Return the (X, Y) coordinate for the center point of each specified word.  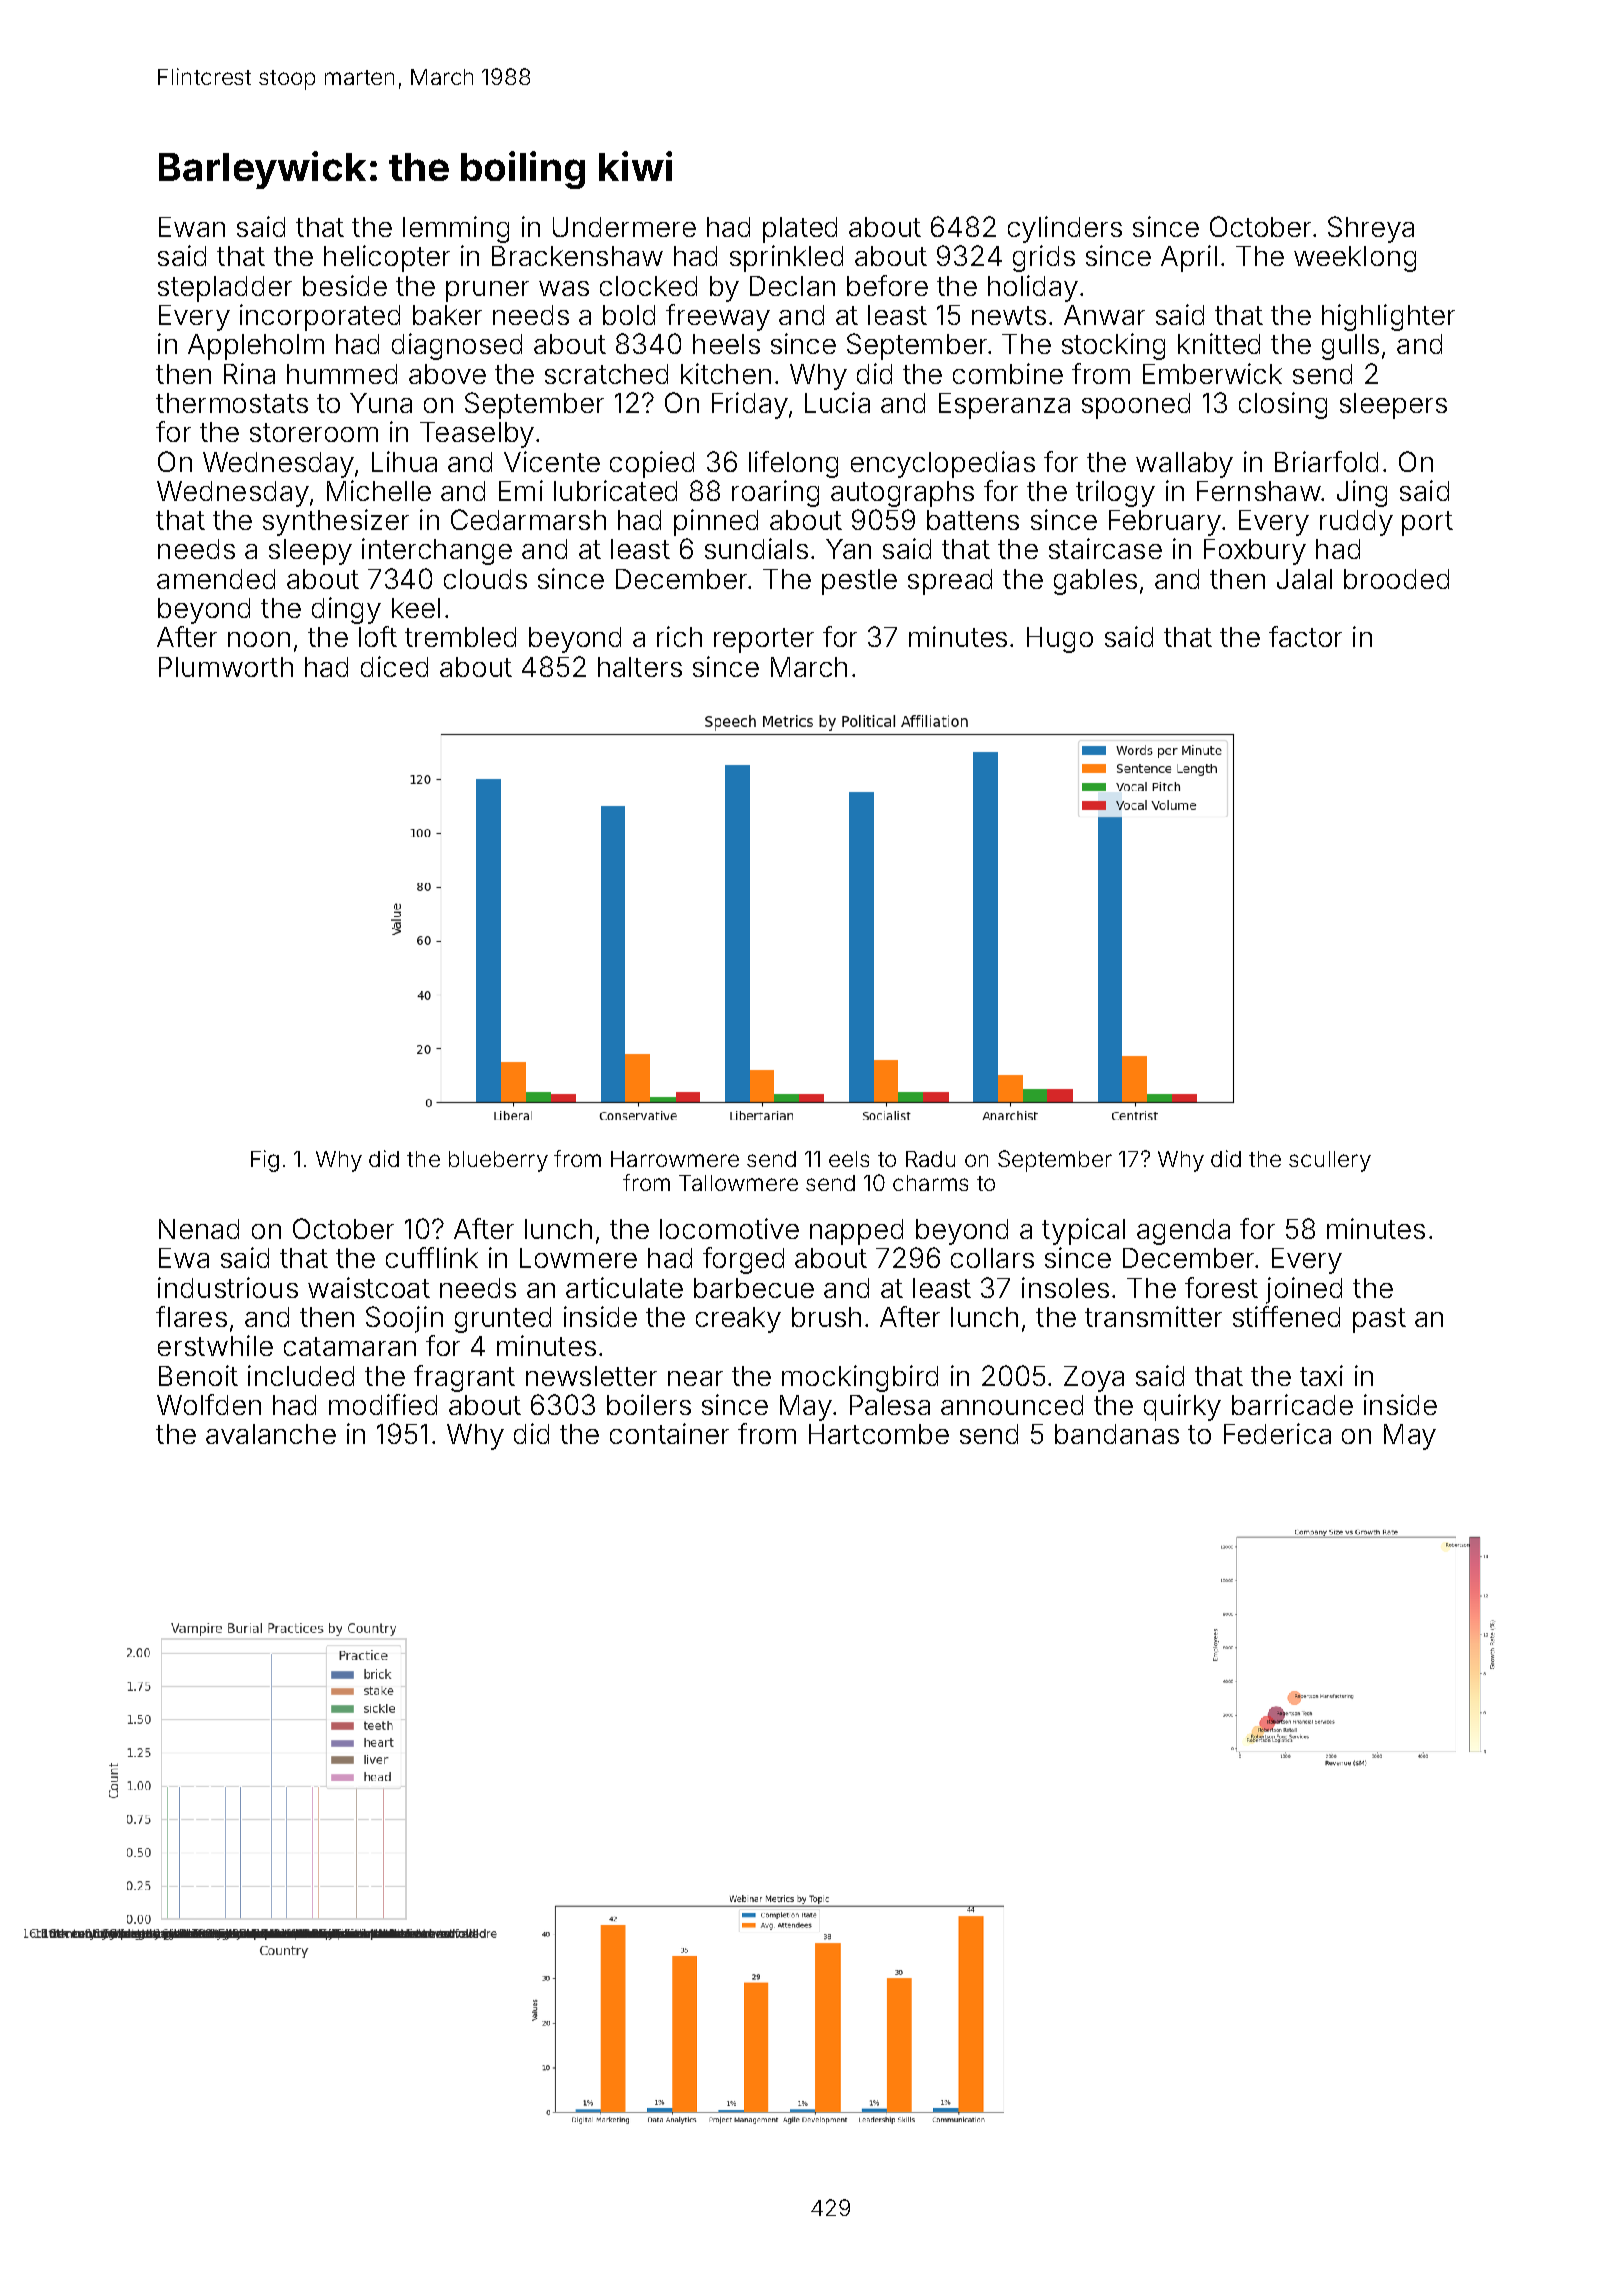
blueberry (498, 1161)
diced (394, 666)
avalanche (271, 1434)
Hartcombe (879, 1434)
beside (345, 285)
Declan (792, 286)
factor (1305, 636)
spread (950, 582)
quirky (1182, 1407)
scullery (1330, 1161)
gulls (1350, 347)
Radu (930, 1159)
